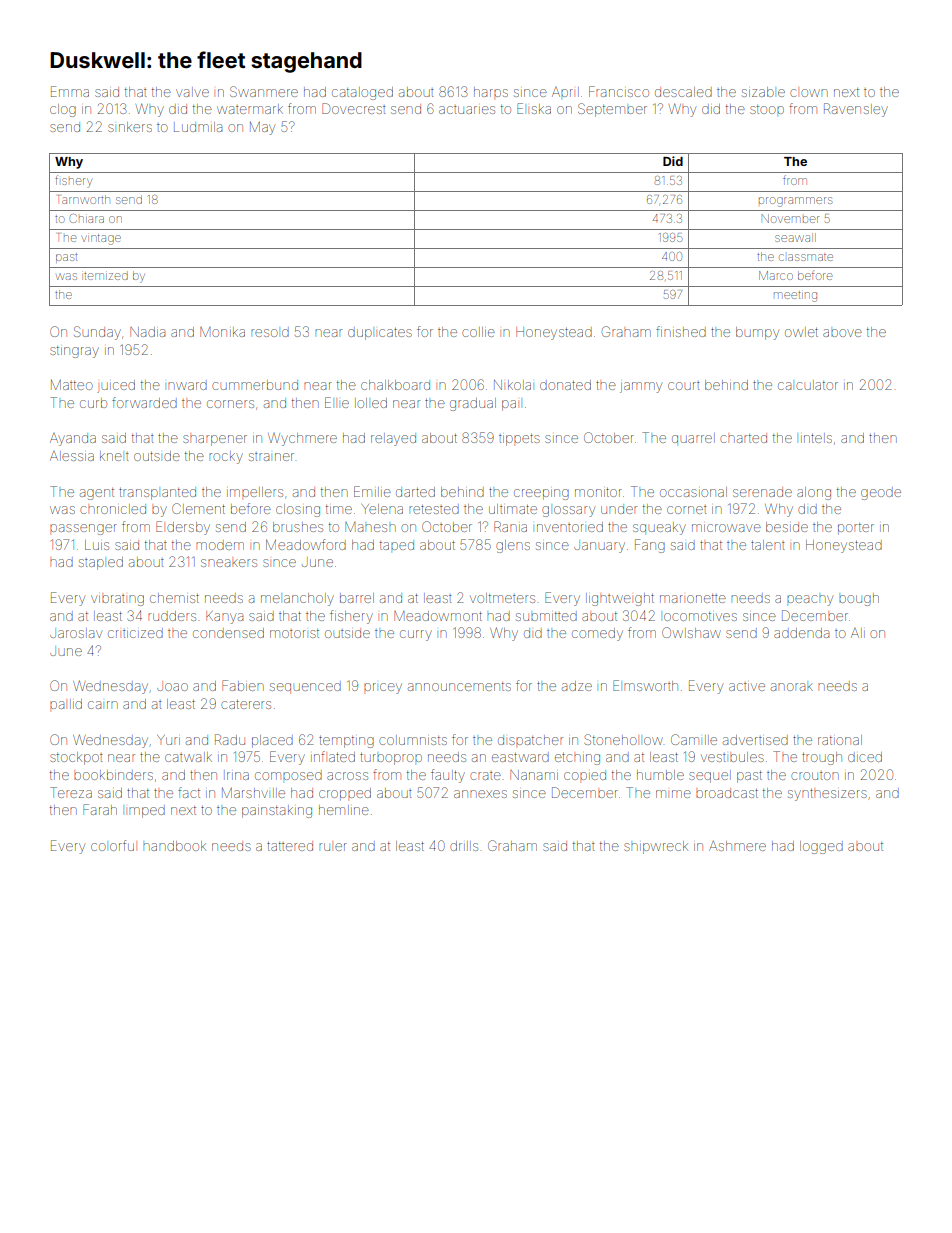 The image size is (952, 1233). Describe the element at coordinates (70, 91) in the page. I see `Emma` at that location.
